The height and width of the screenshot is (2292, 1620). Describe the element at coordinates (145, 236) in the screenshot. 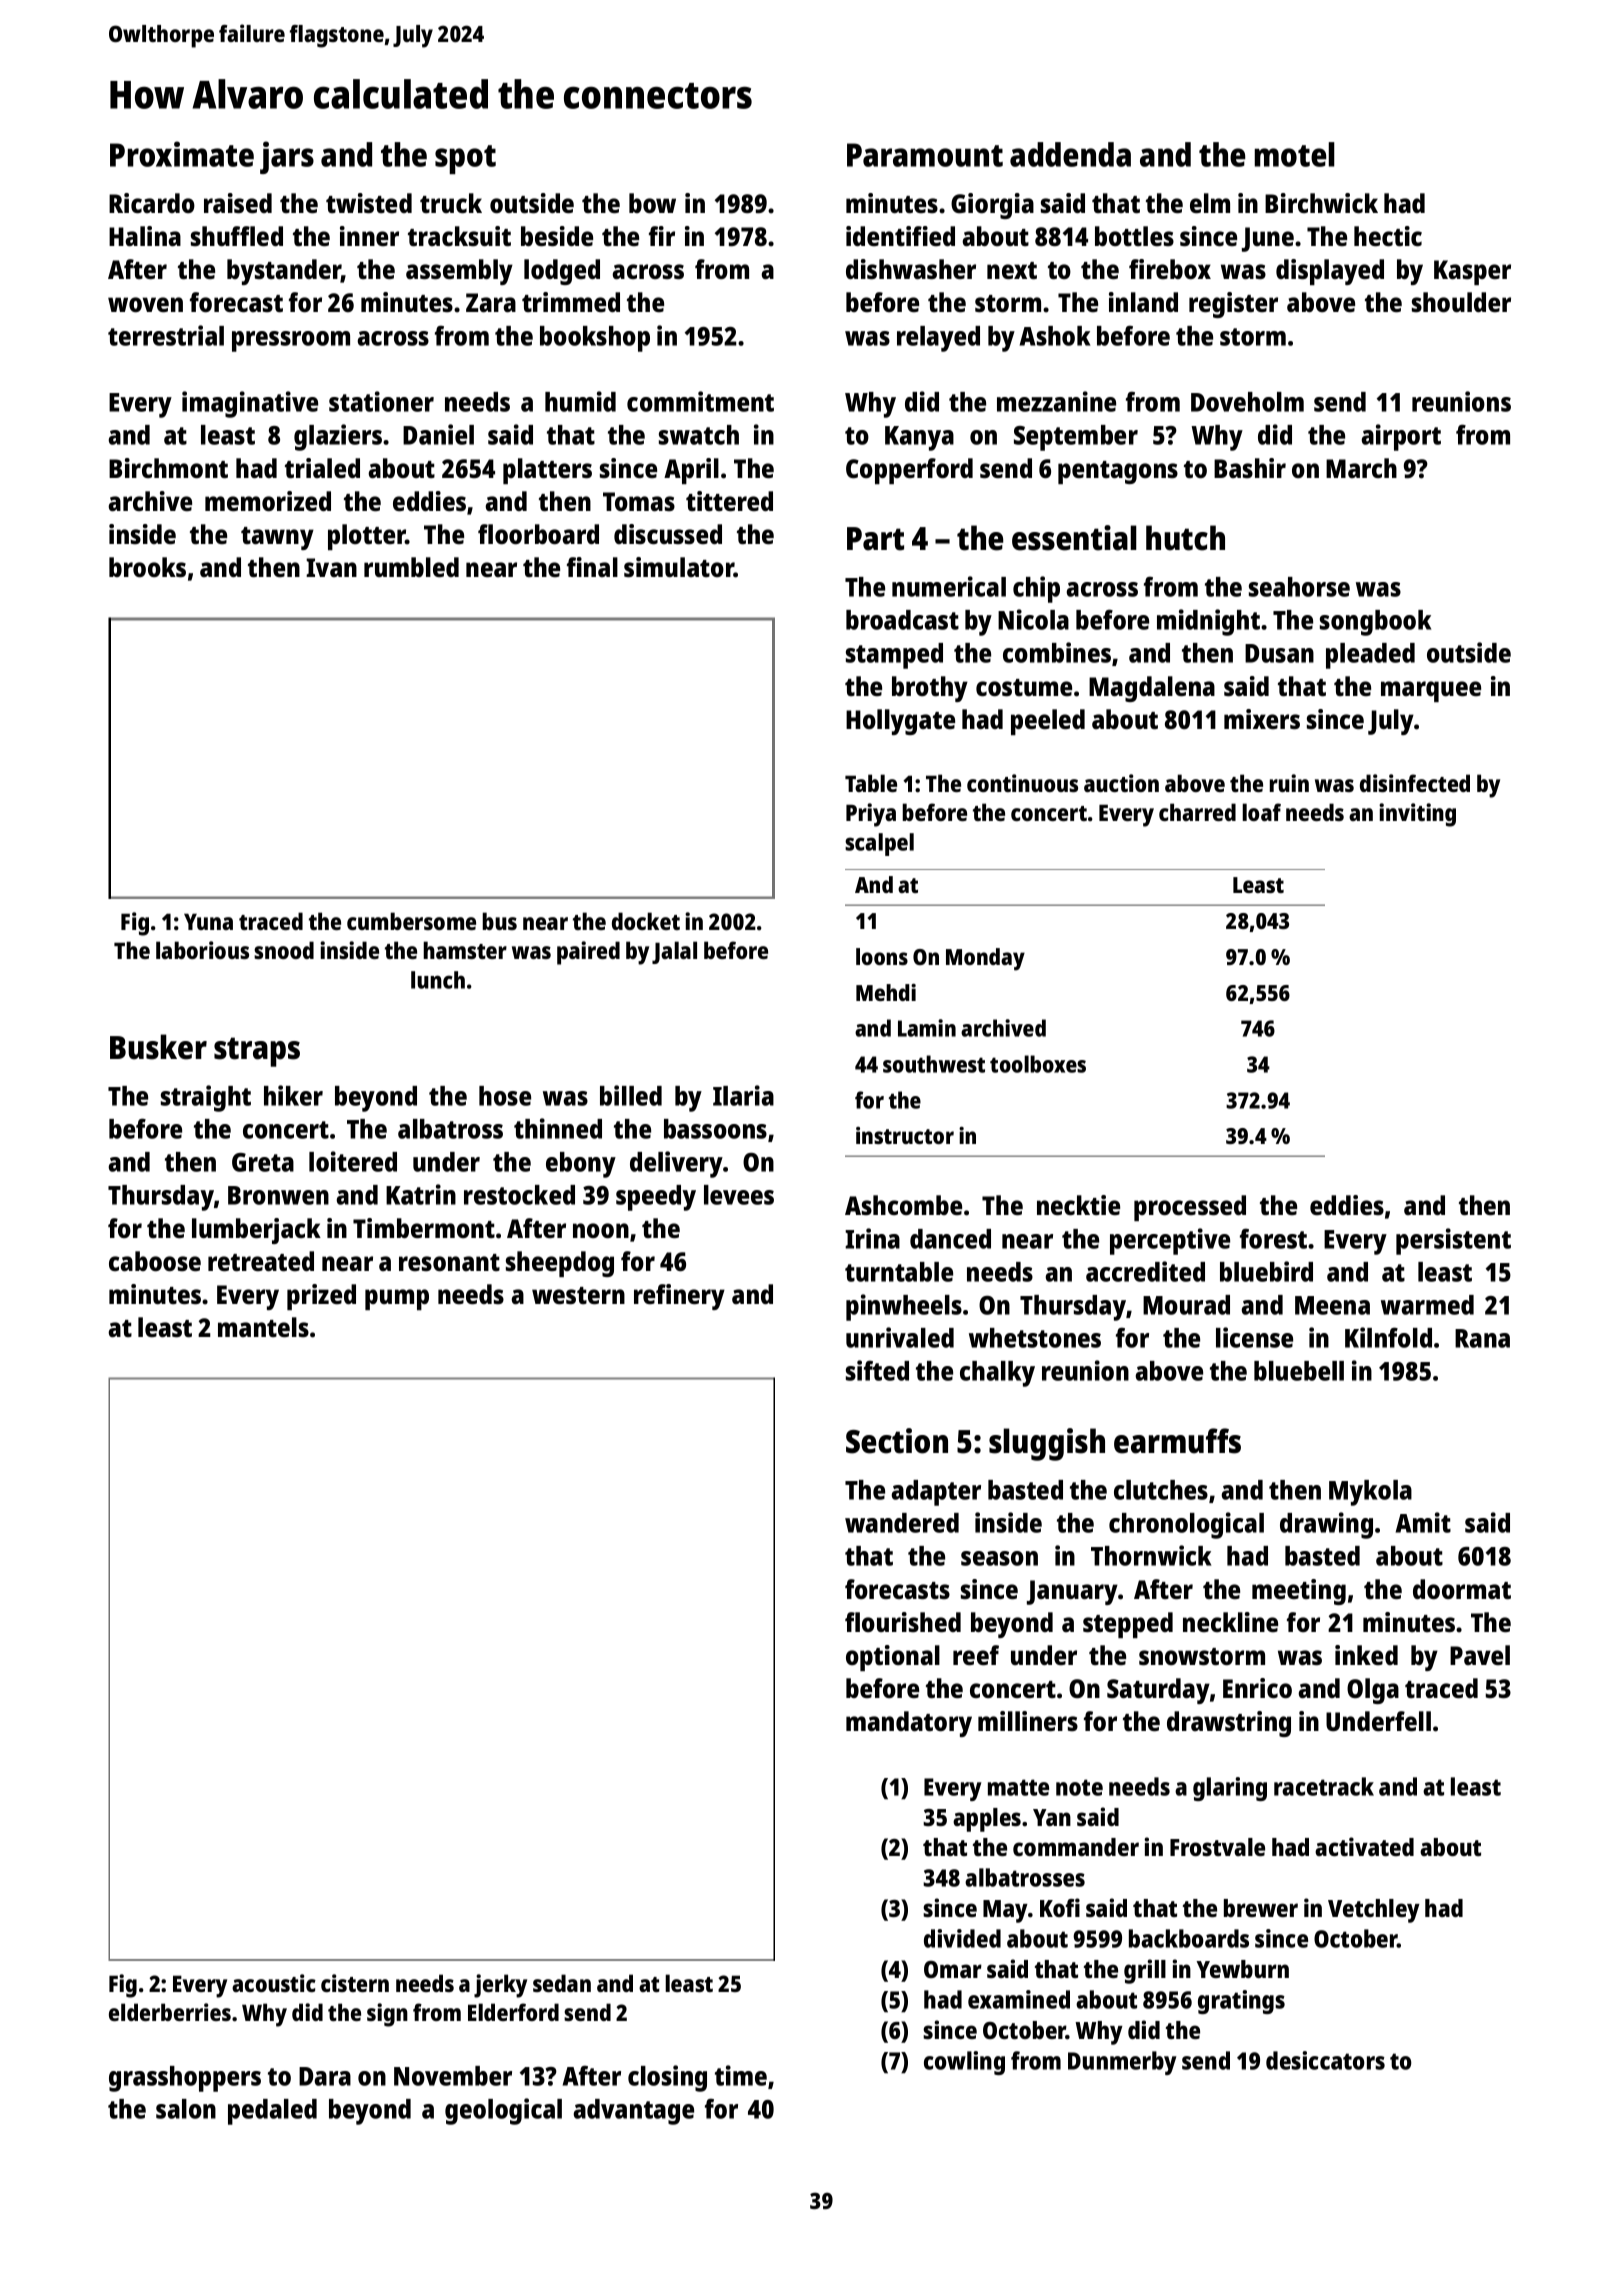

I see `Halina` at that location.
